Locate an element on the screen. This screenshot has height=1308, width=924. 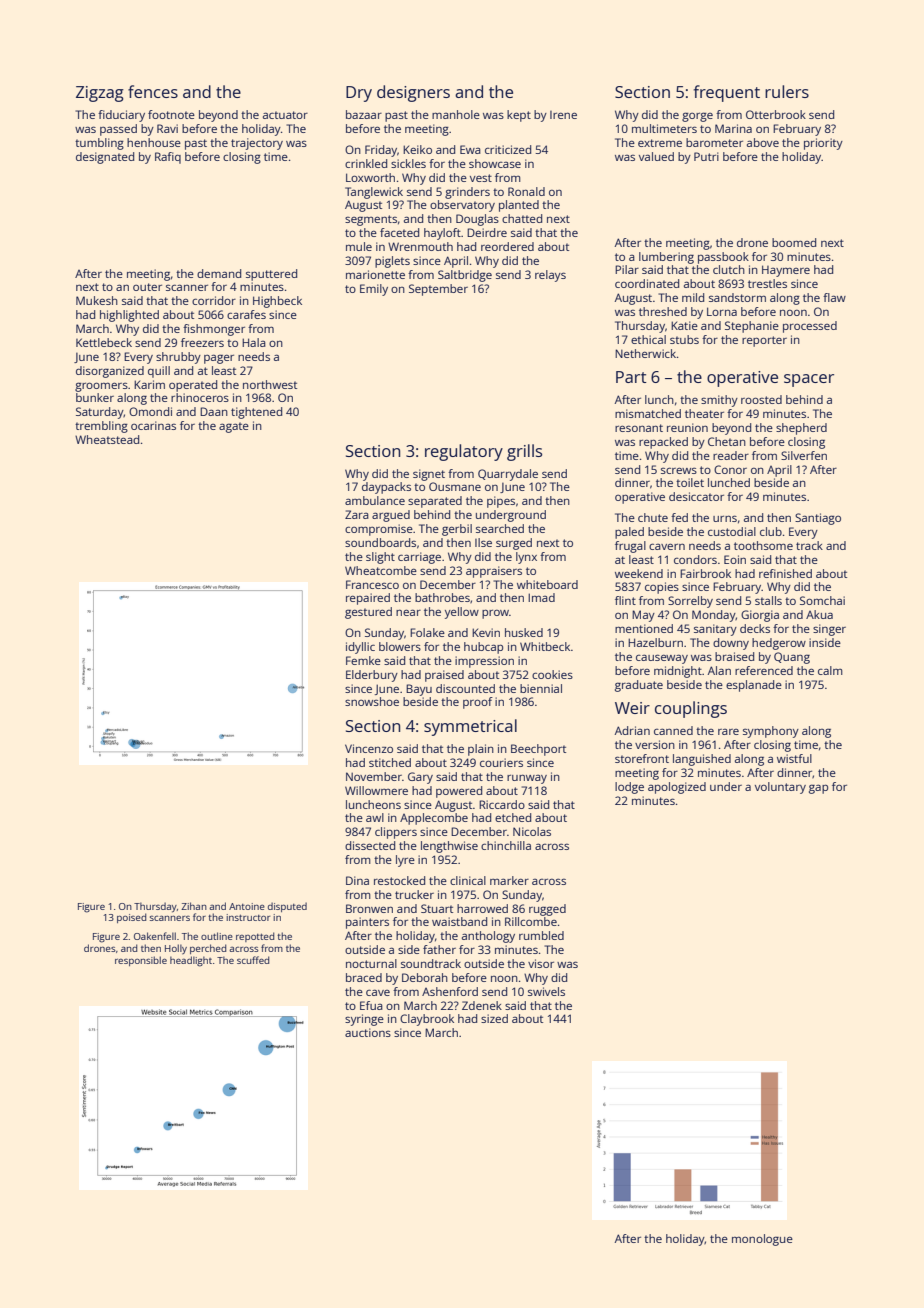
monologue is located at coordinates (762, 1240).
